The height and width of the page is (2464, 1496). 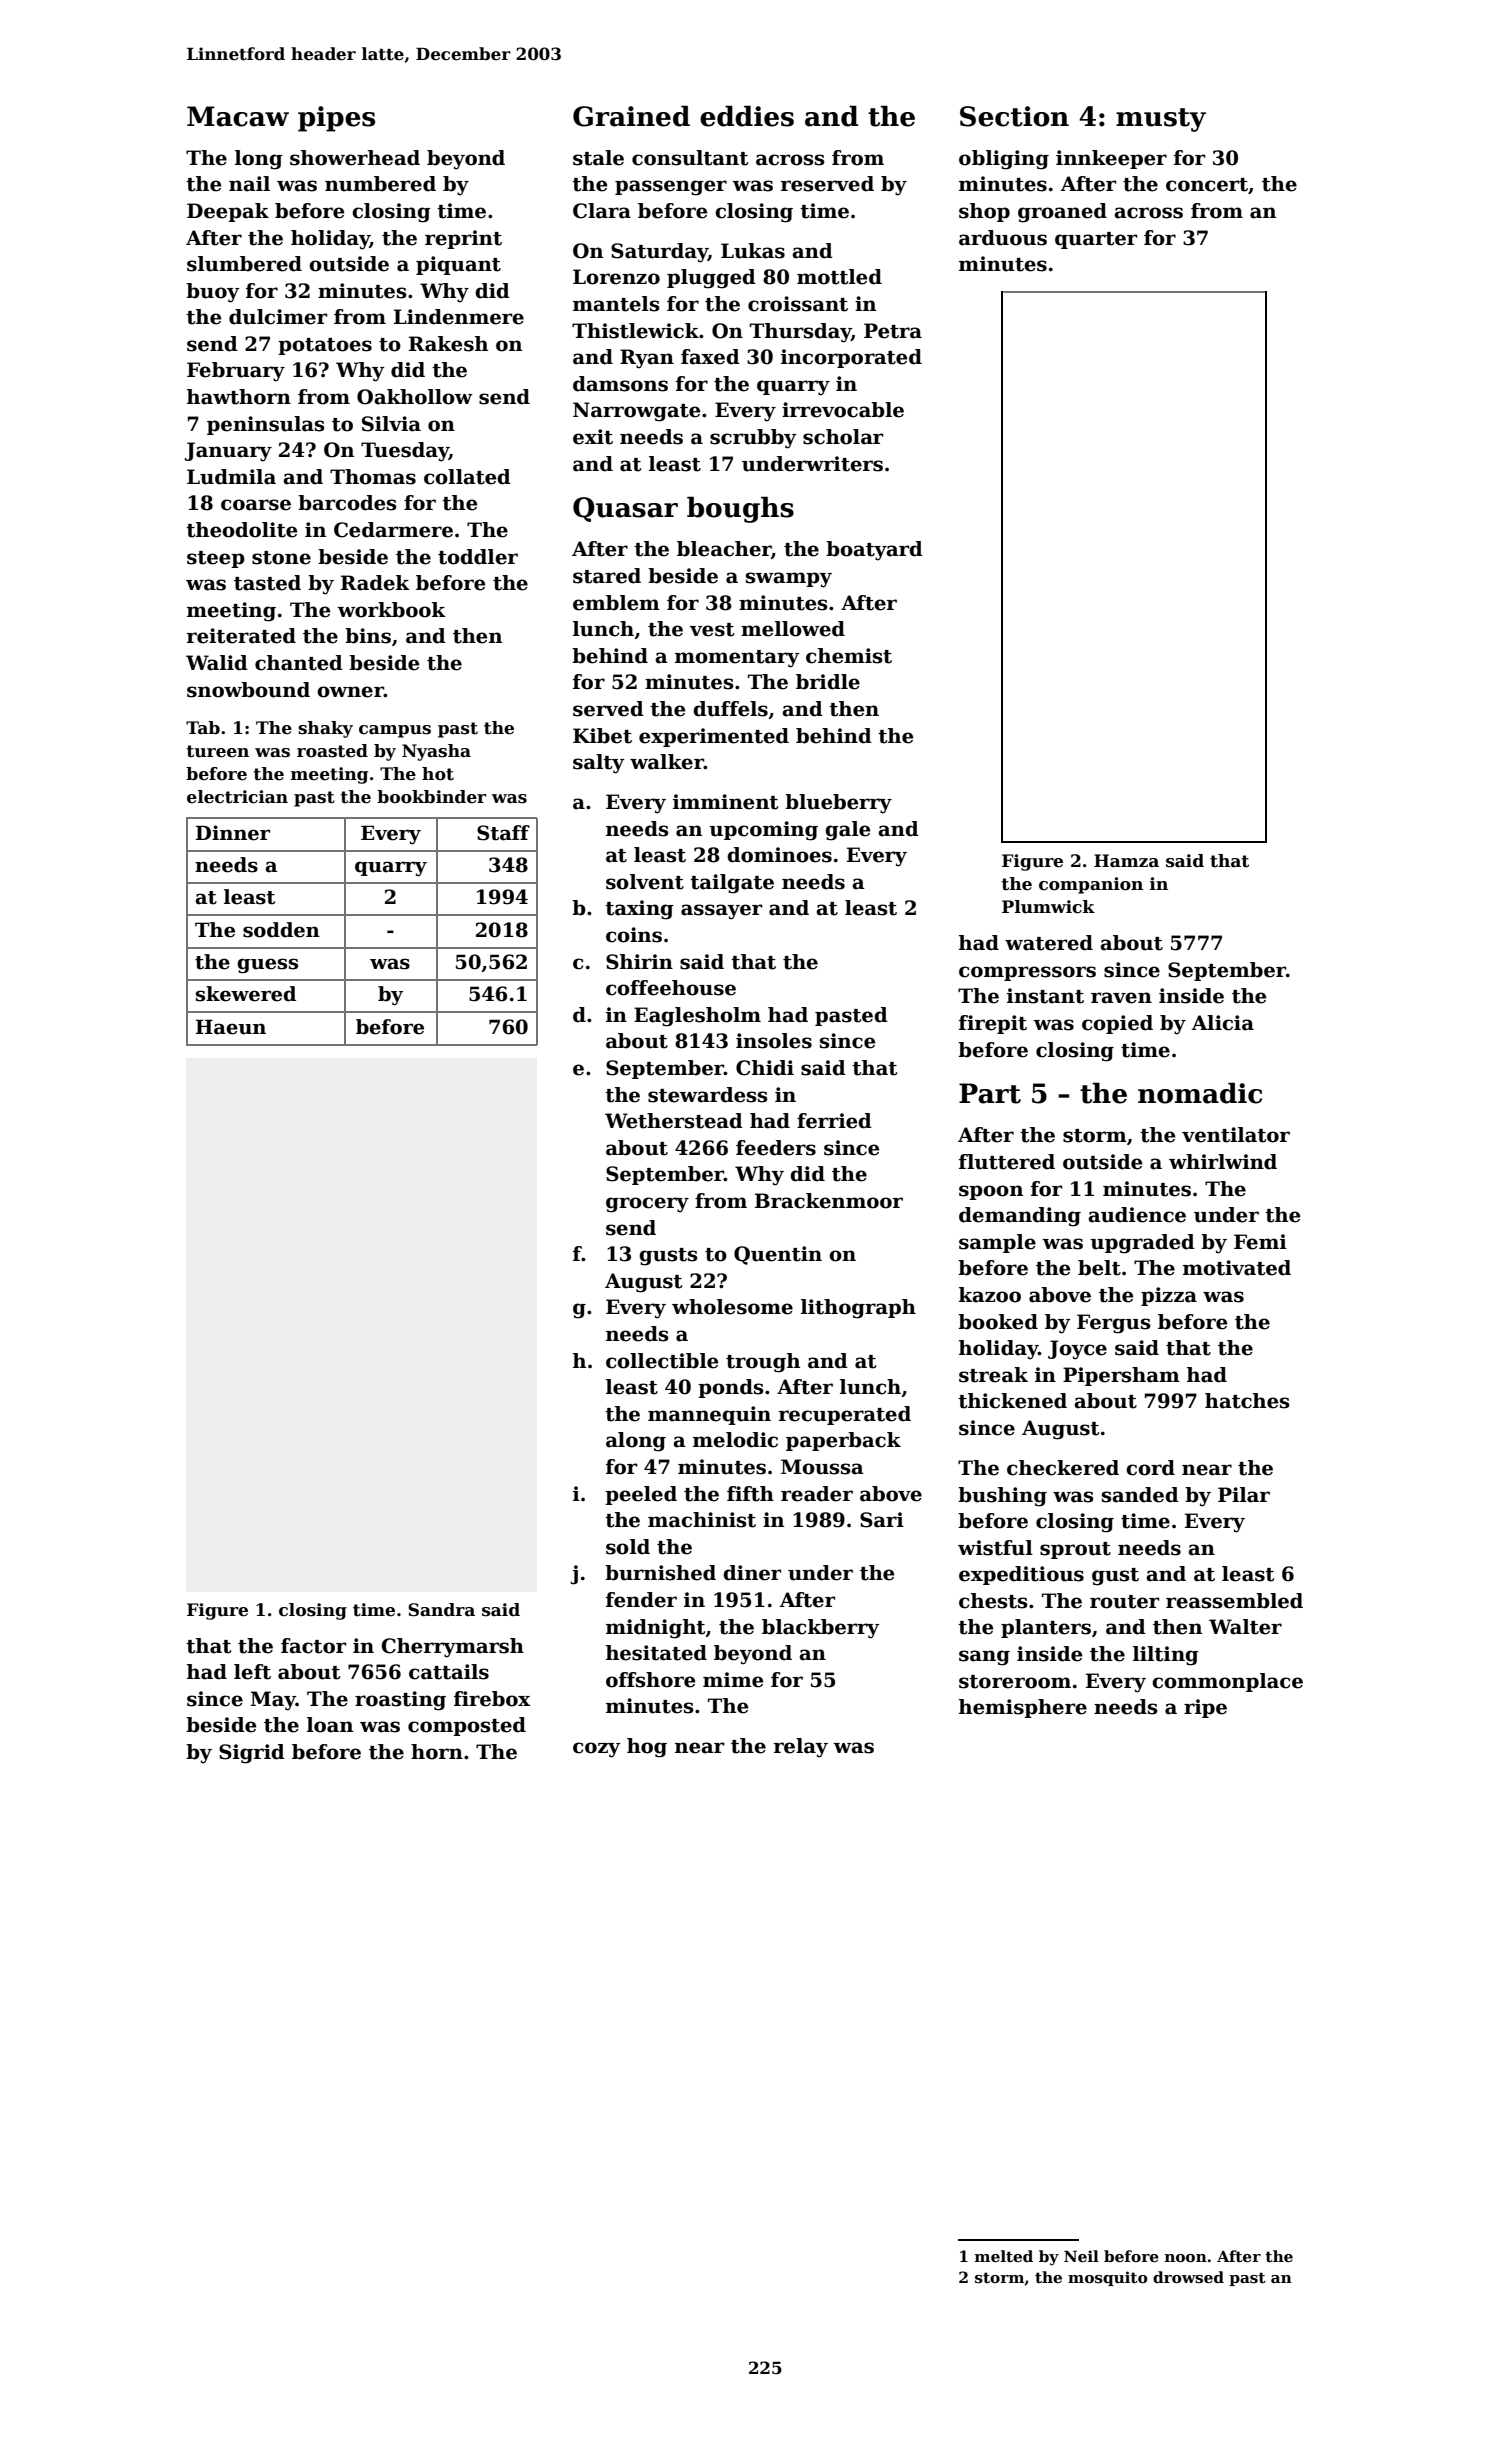 What do you see at coordinates (733, 1680) in the page?
I see `mime` at bounding box center [733, 1680].
